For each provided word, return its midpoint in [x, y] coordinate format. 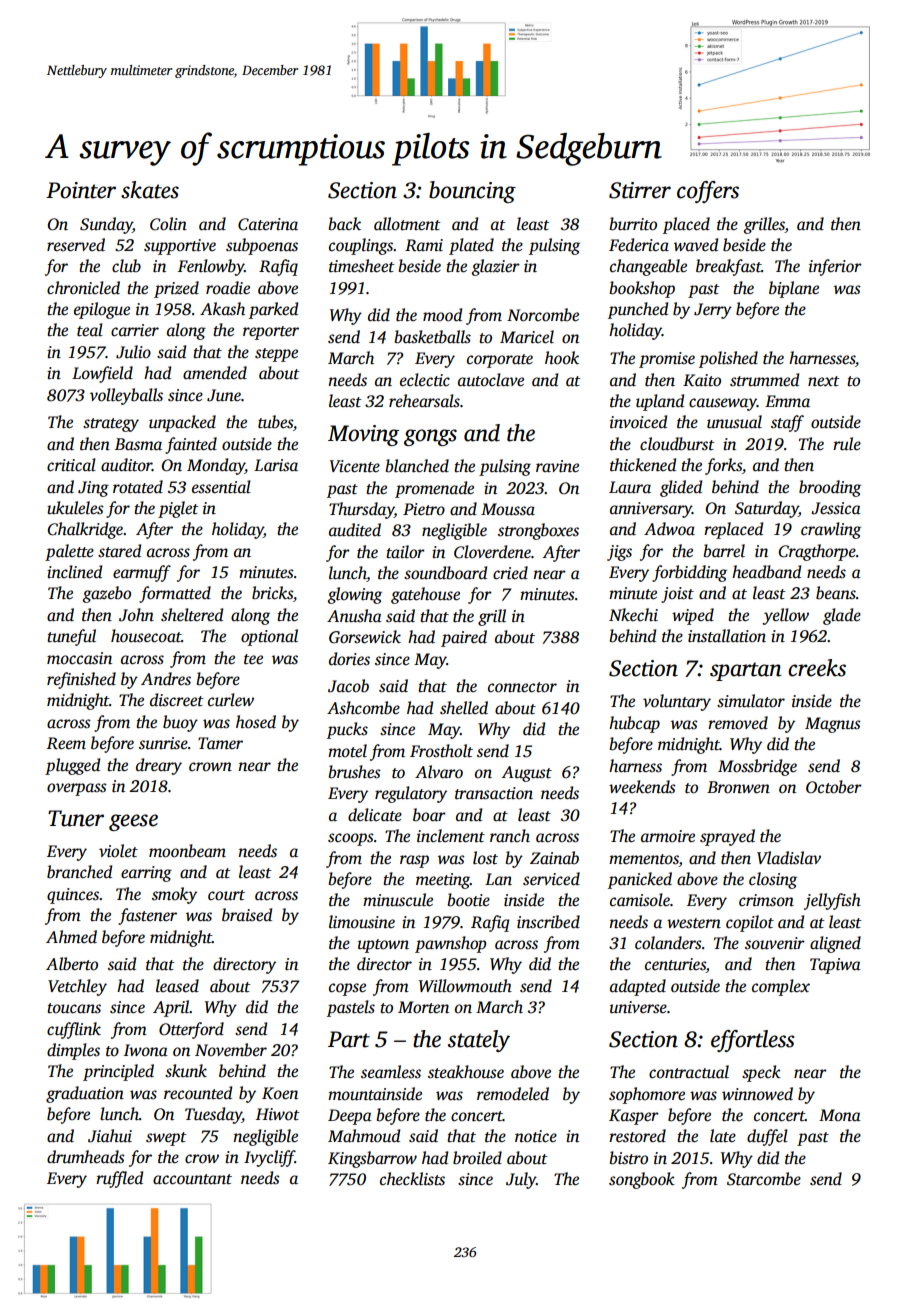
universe [638, 1007]
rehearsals [424, 401]
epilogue [102, 310]
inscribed [548, 922]
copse [347, 989]
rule [847, 444]
